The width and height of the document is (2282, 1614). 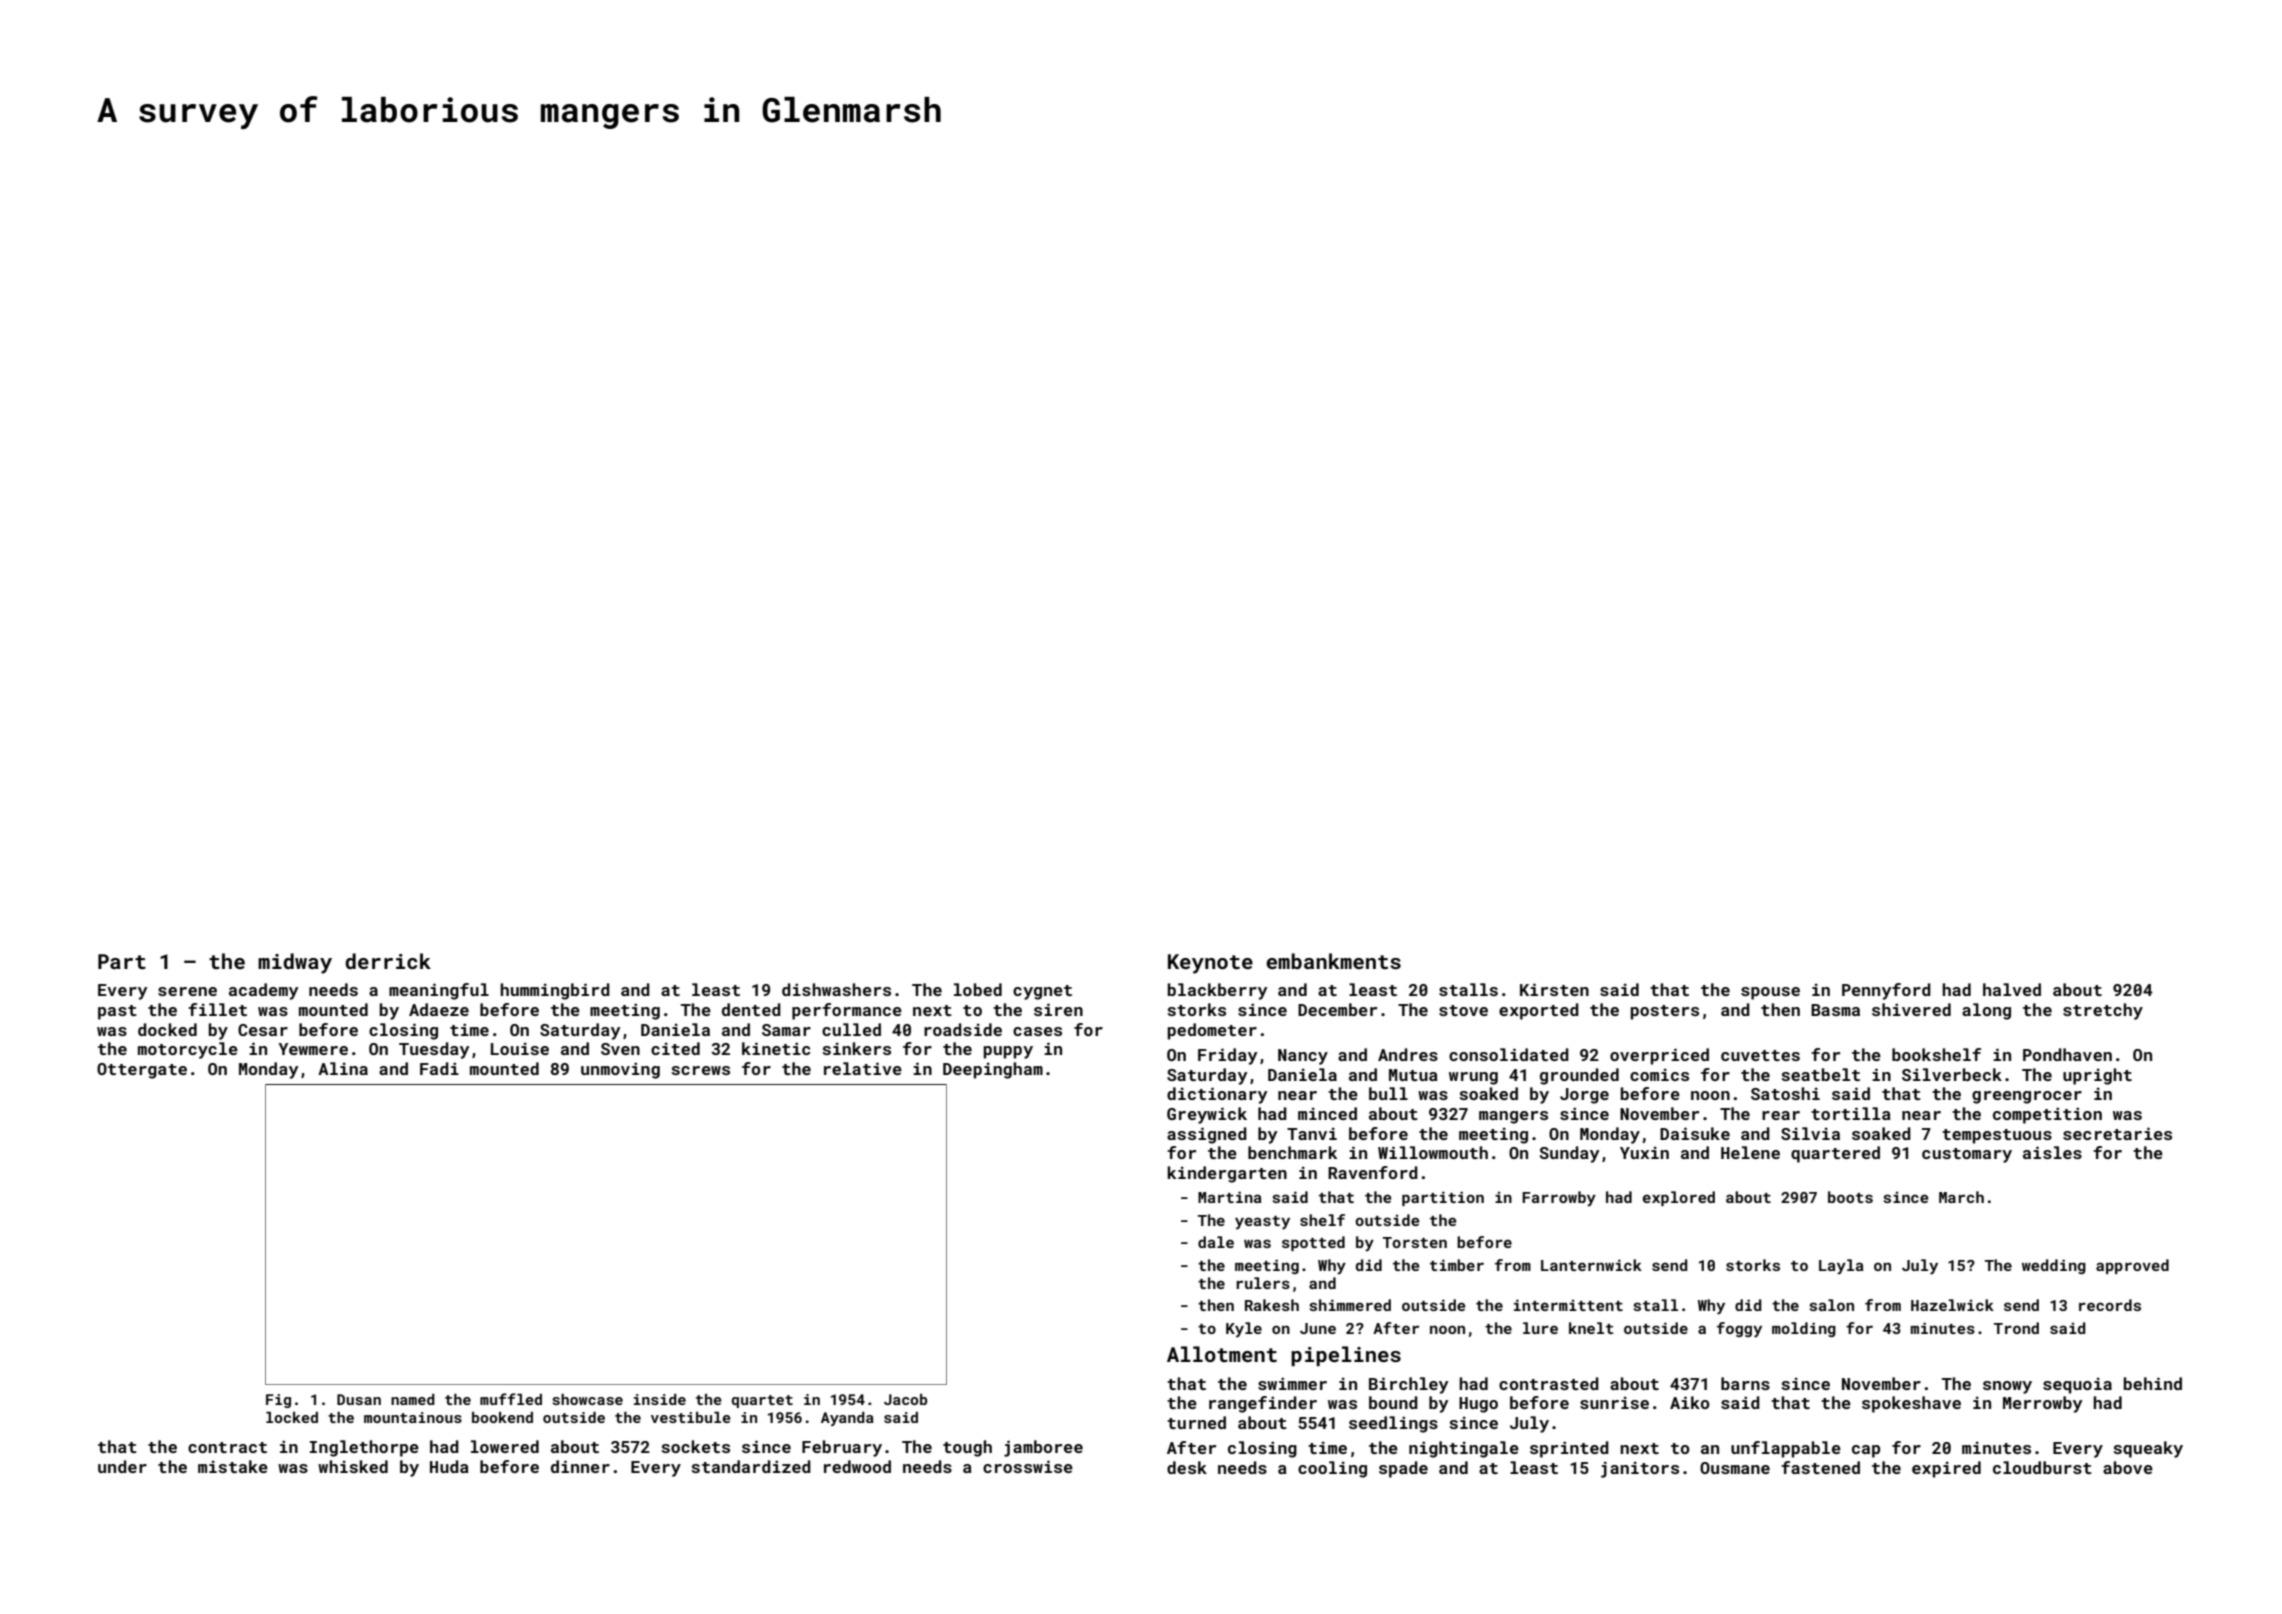 I want to click on Merrowby, so click(x=2043, y=1404).
